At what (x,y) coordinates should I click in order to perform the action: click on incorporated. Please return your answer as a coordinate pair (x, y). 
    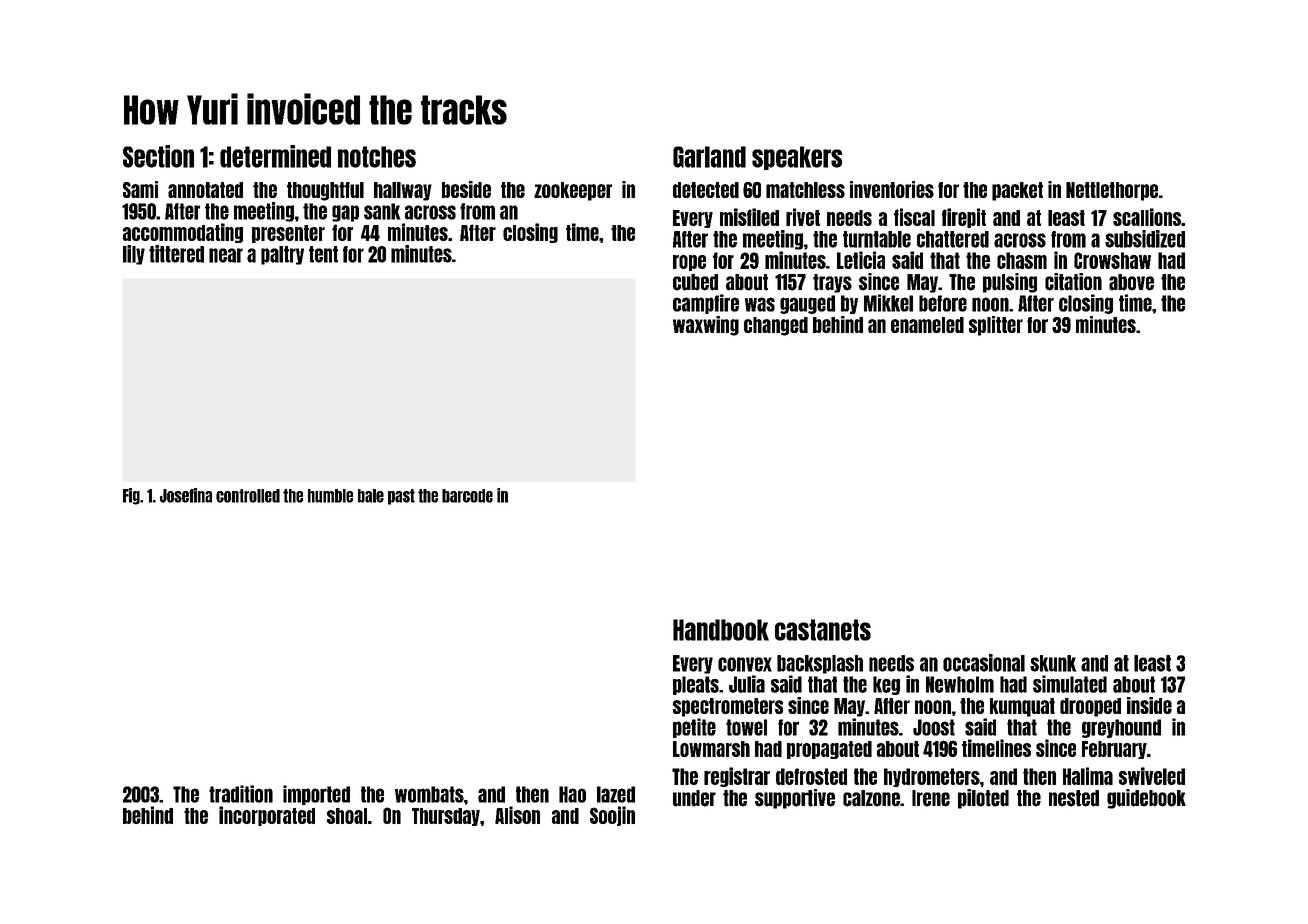
    Looking at the image, I should click on (267, 816).
